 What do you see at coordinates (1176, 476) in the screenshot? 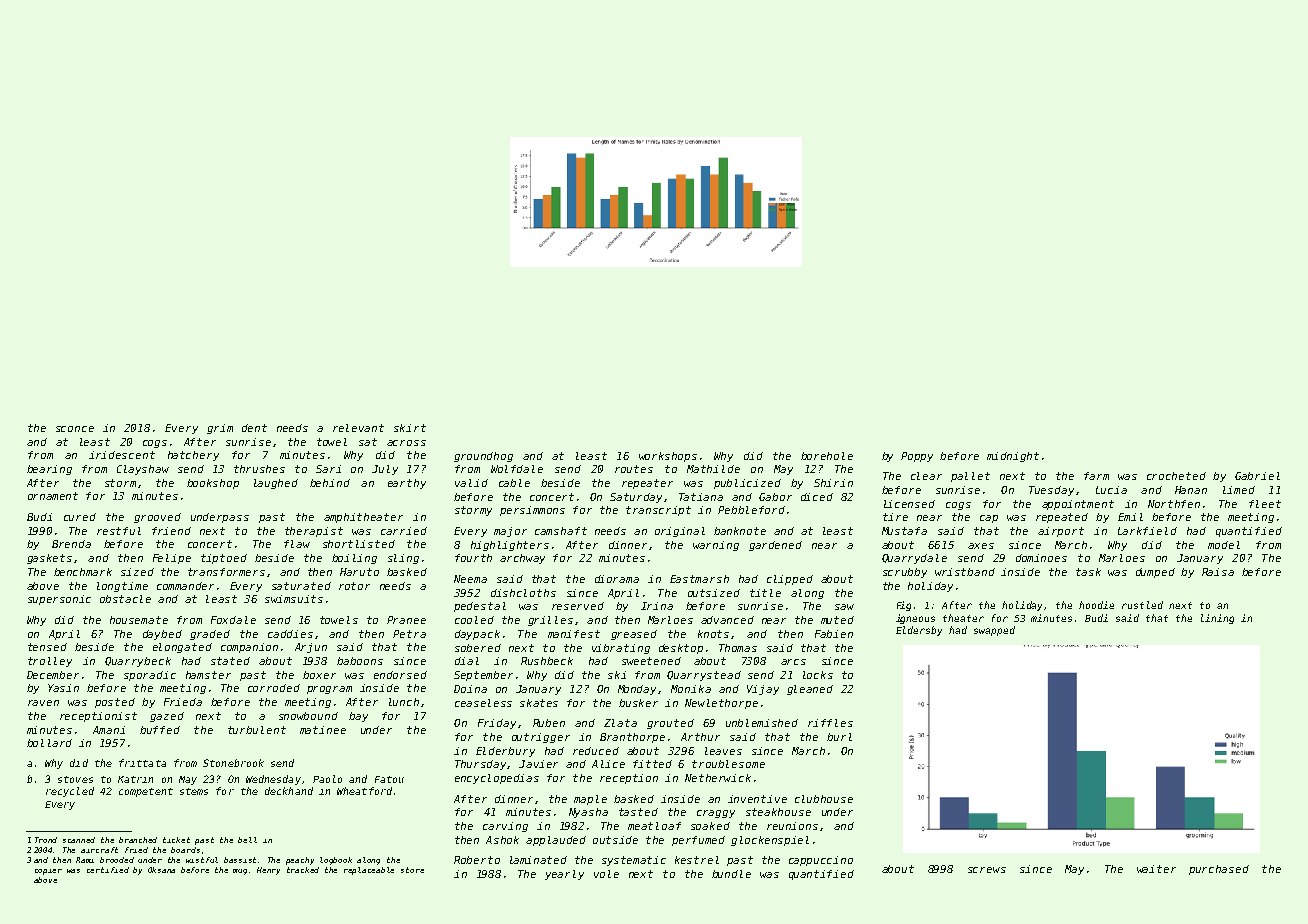
I see `crocheted` at bounding box center [1176, 476].
